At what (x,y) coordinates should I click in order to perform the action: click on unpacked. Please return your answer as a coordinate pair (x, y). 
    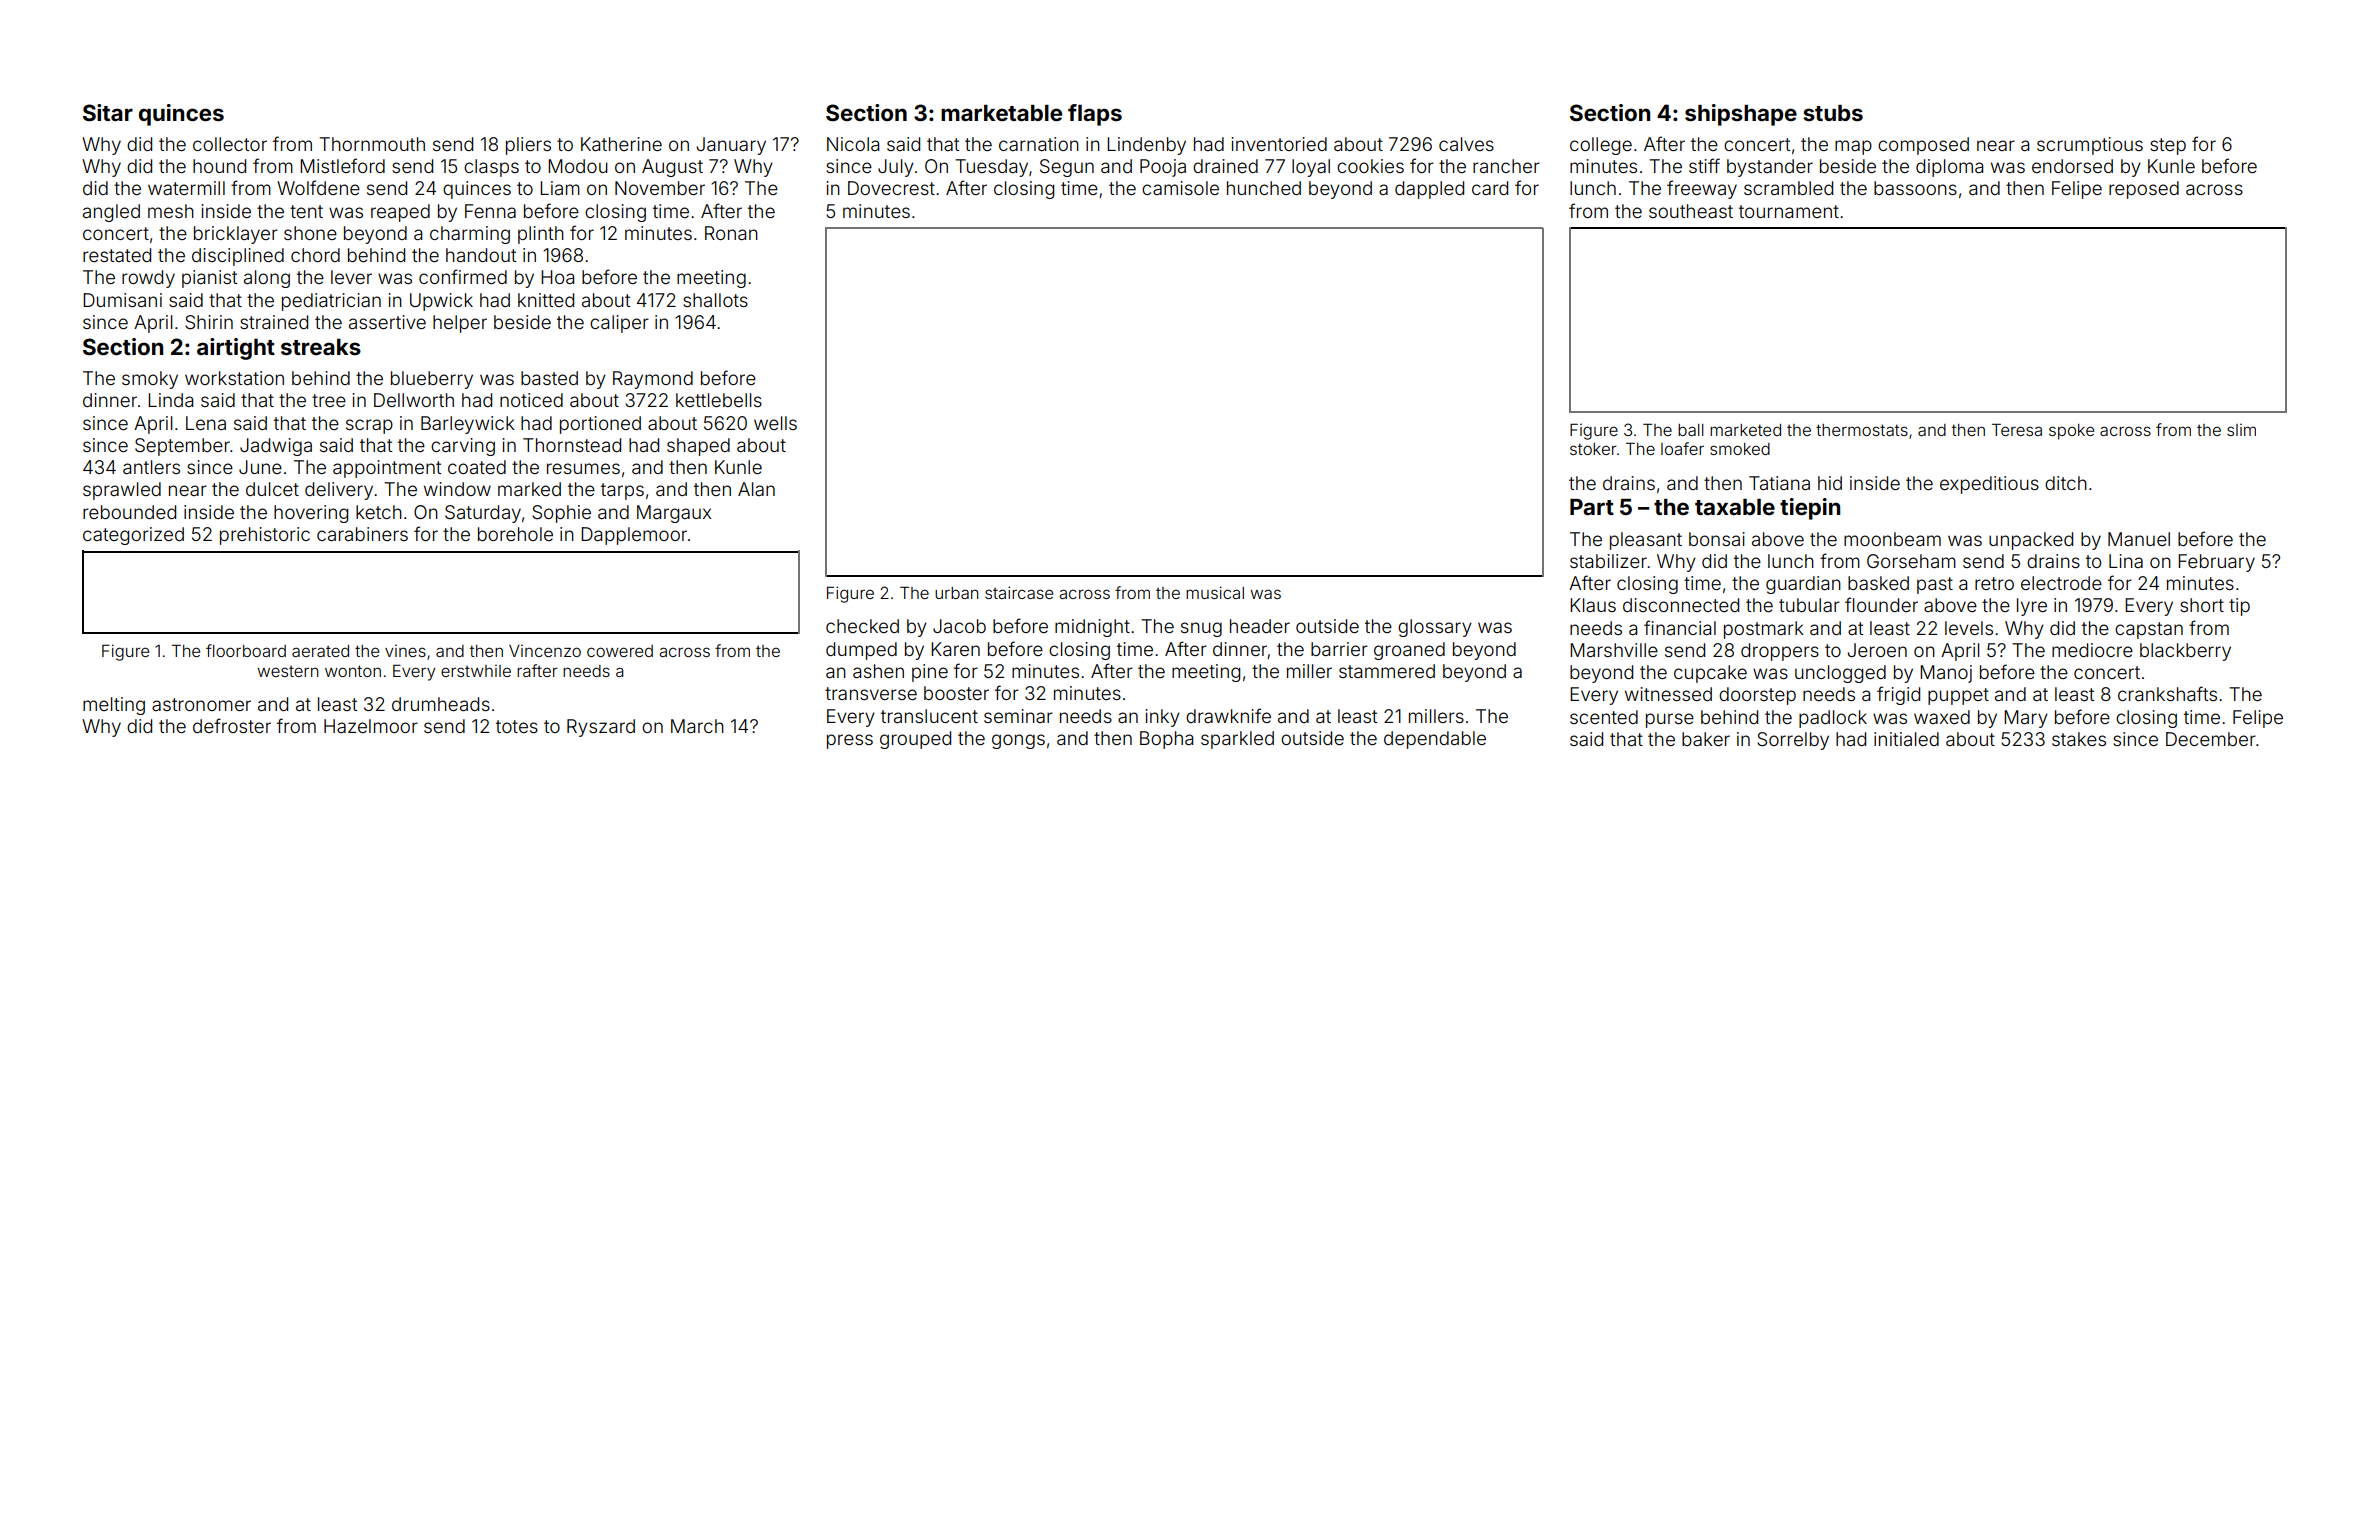
    Looking at the image, I should click on (2031, 541).
